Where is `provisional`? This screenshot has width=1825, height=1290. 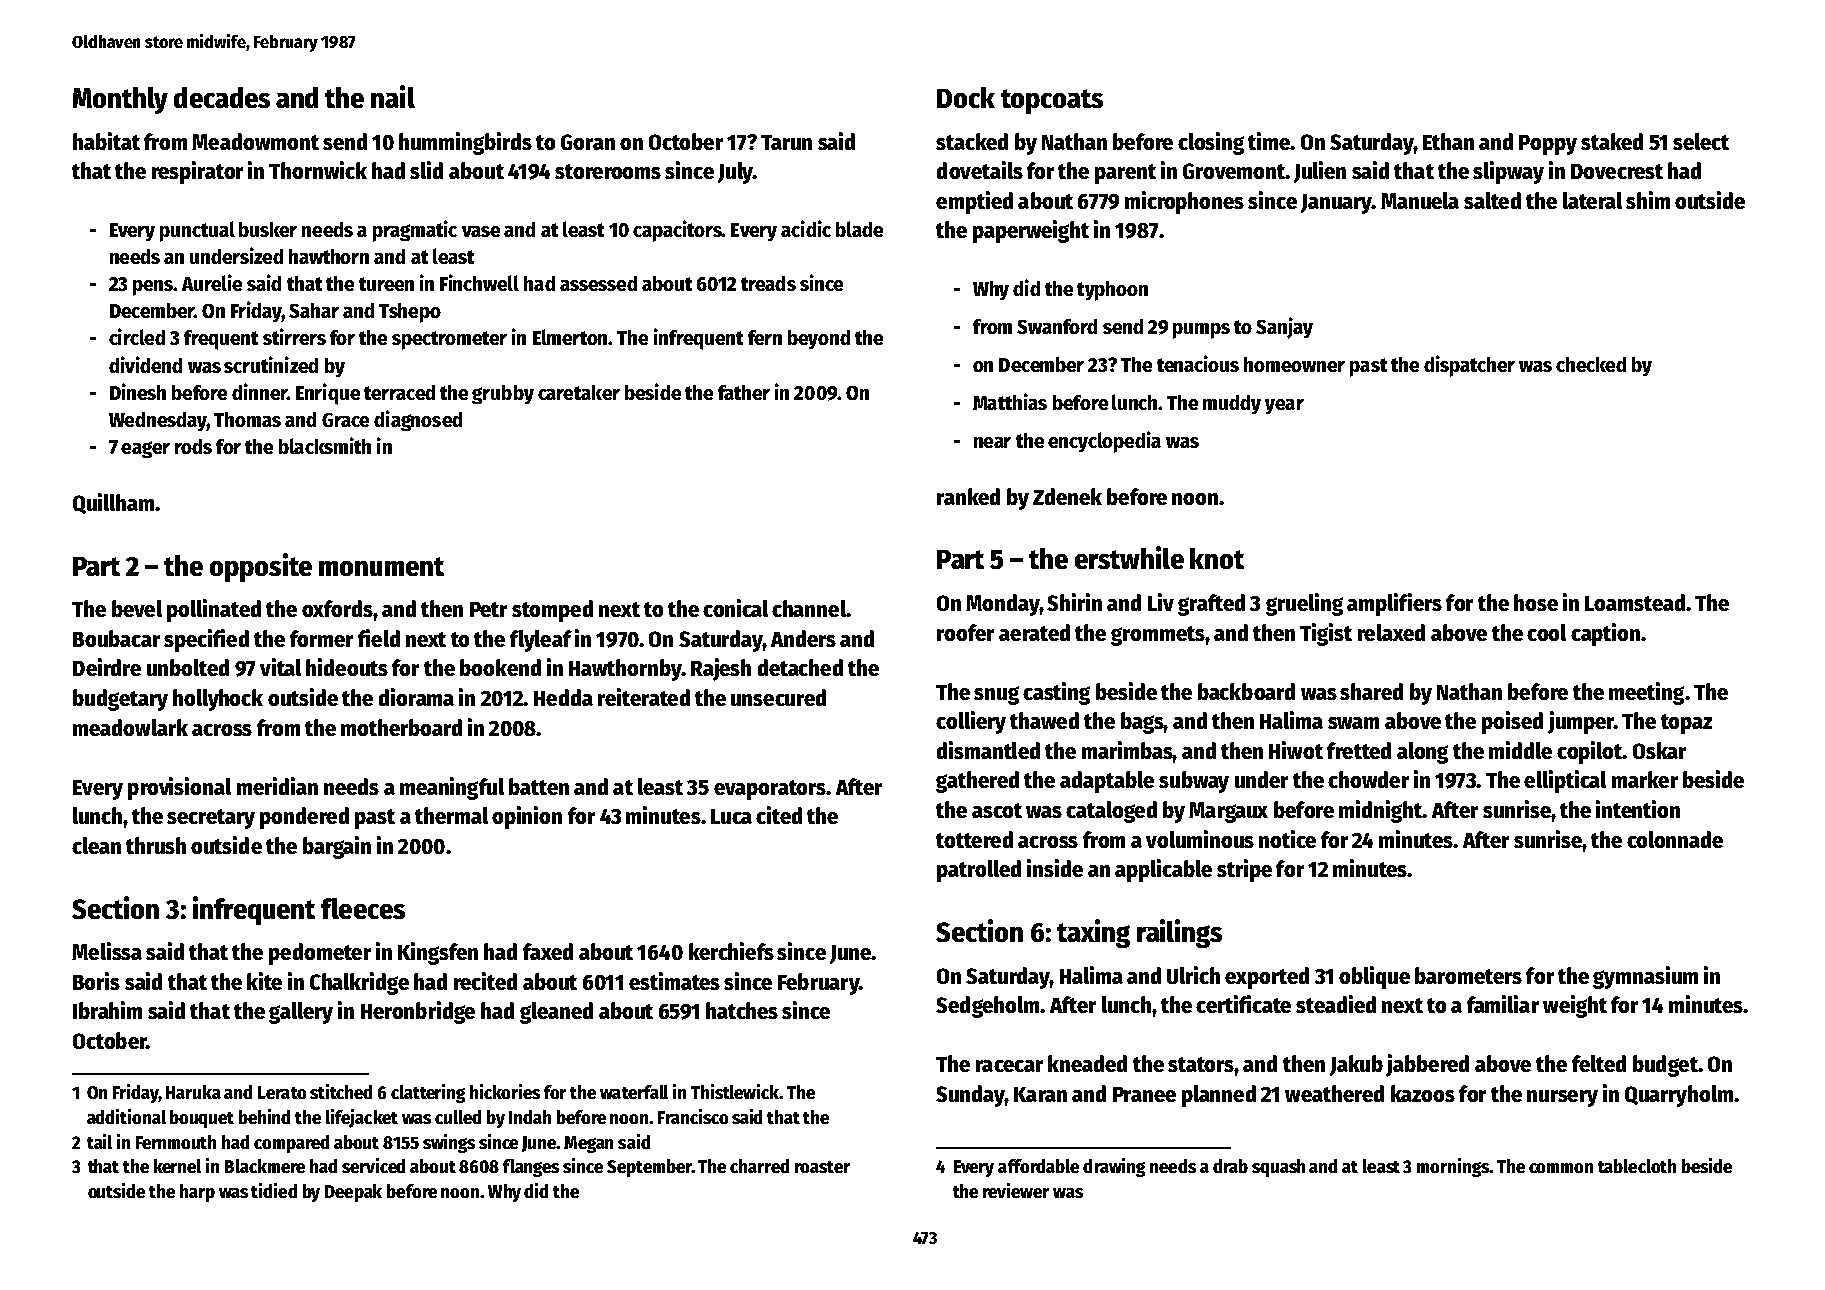 provisional is located at coordinates (179, 788).
